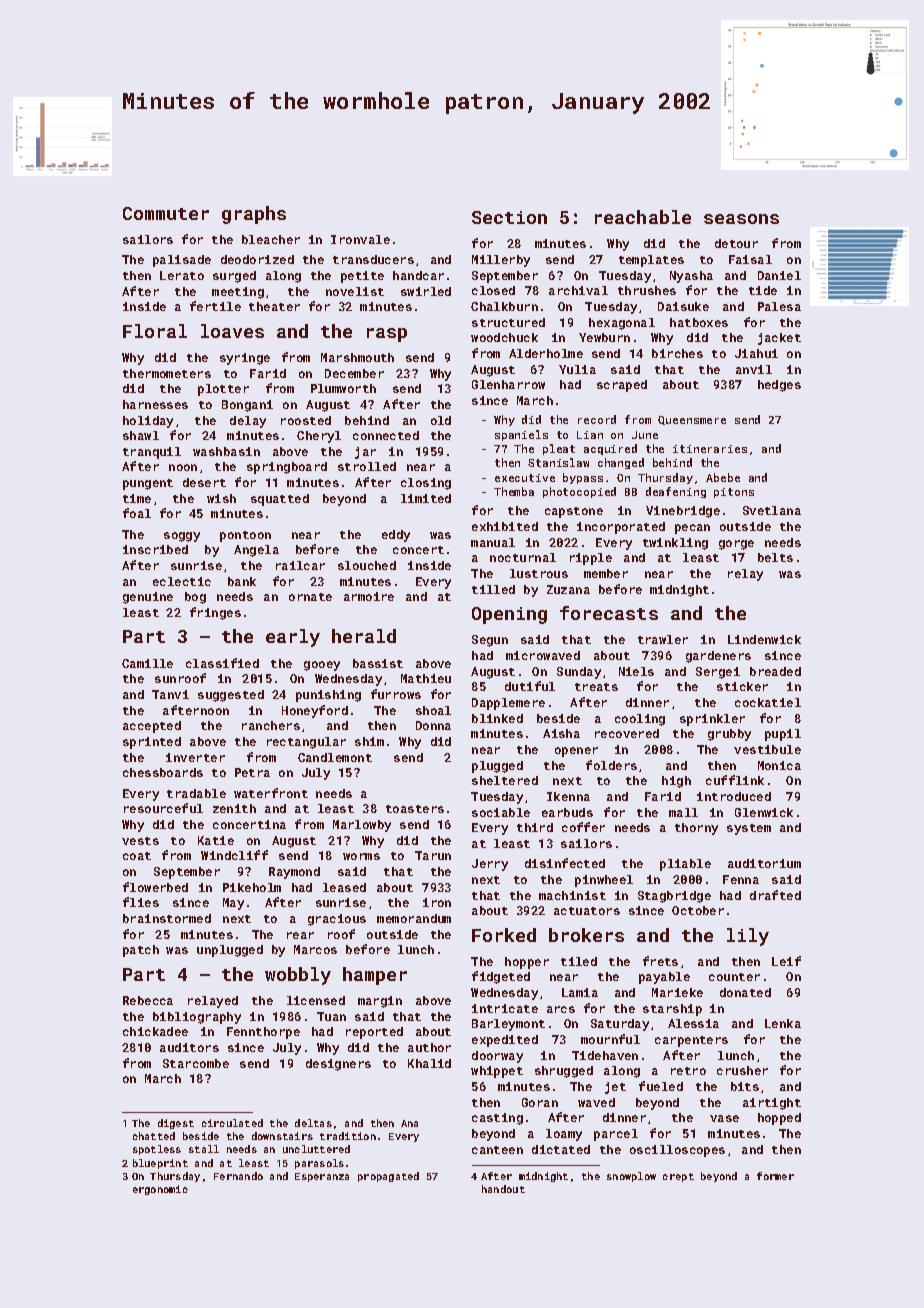 This page has height=1308, width=924. What do you see at coordinates (631, 1177) in the page?
I see `snowplow` at bounding box center [631, 1177].
